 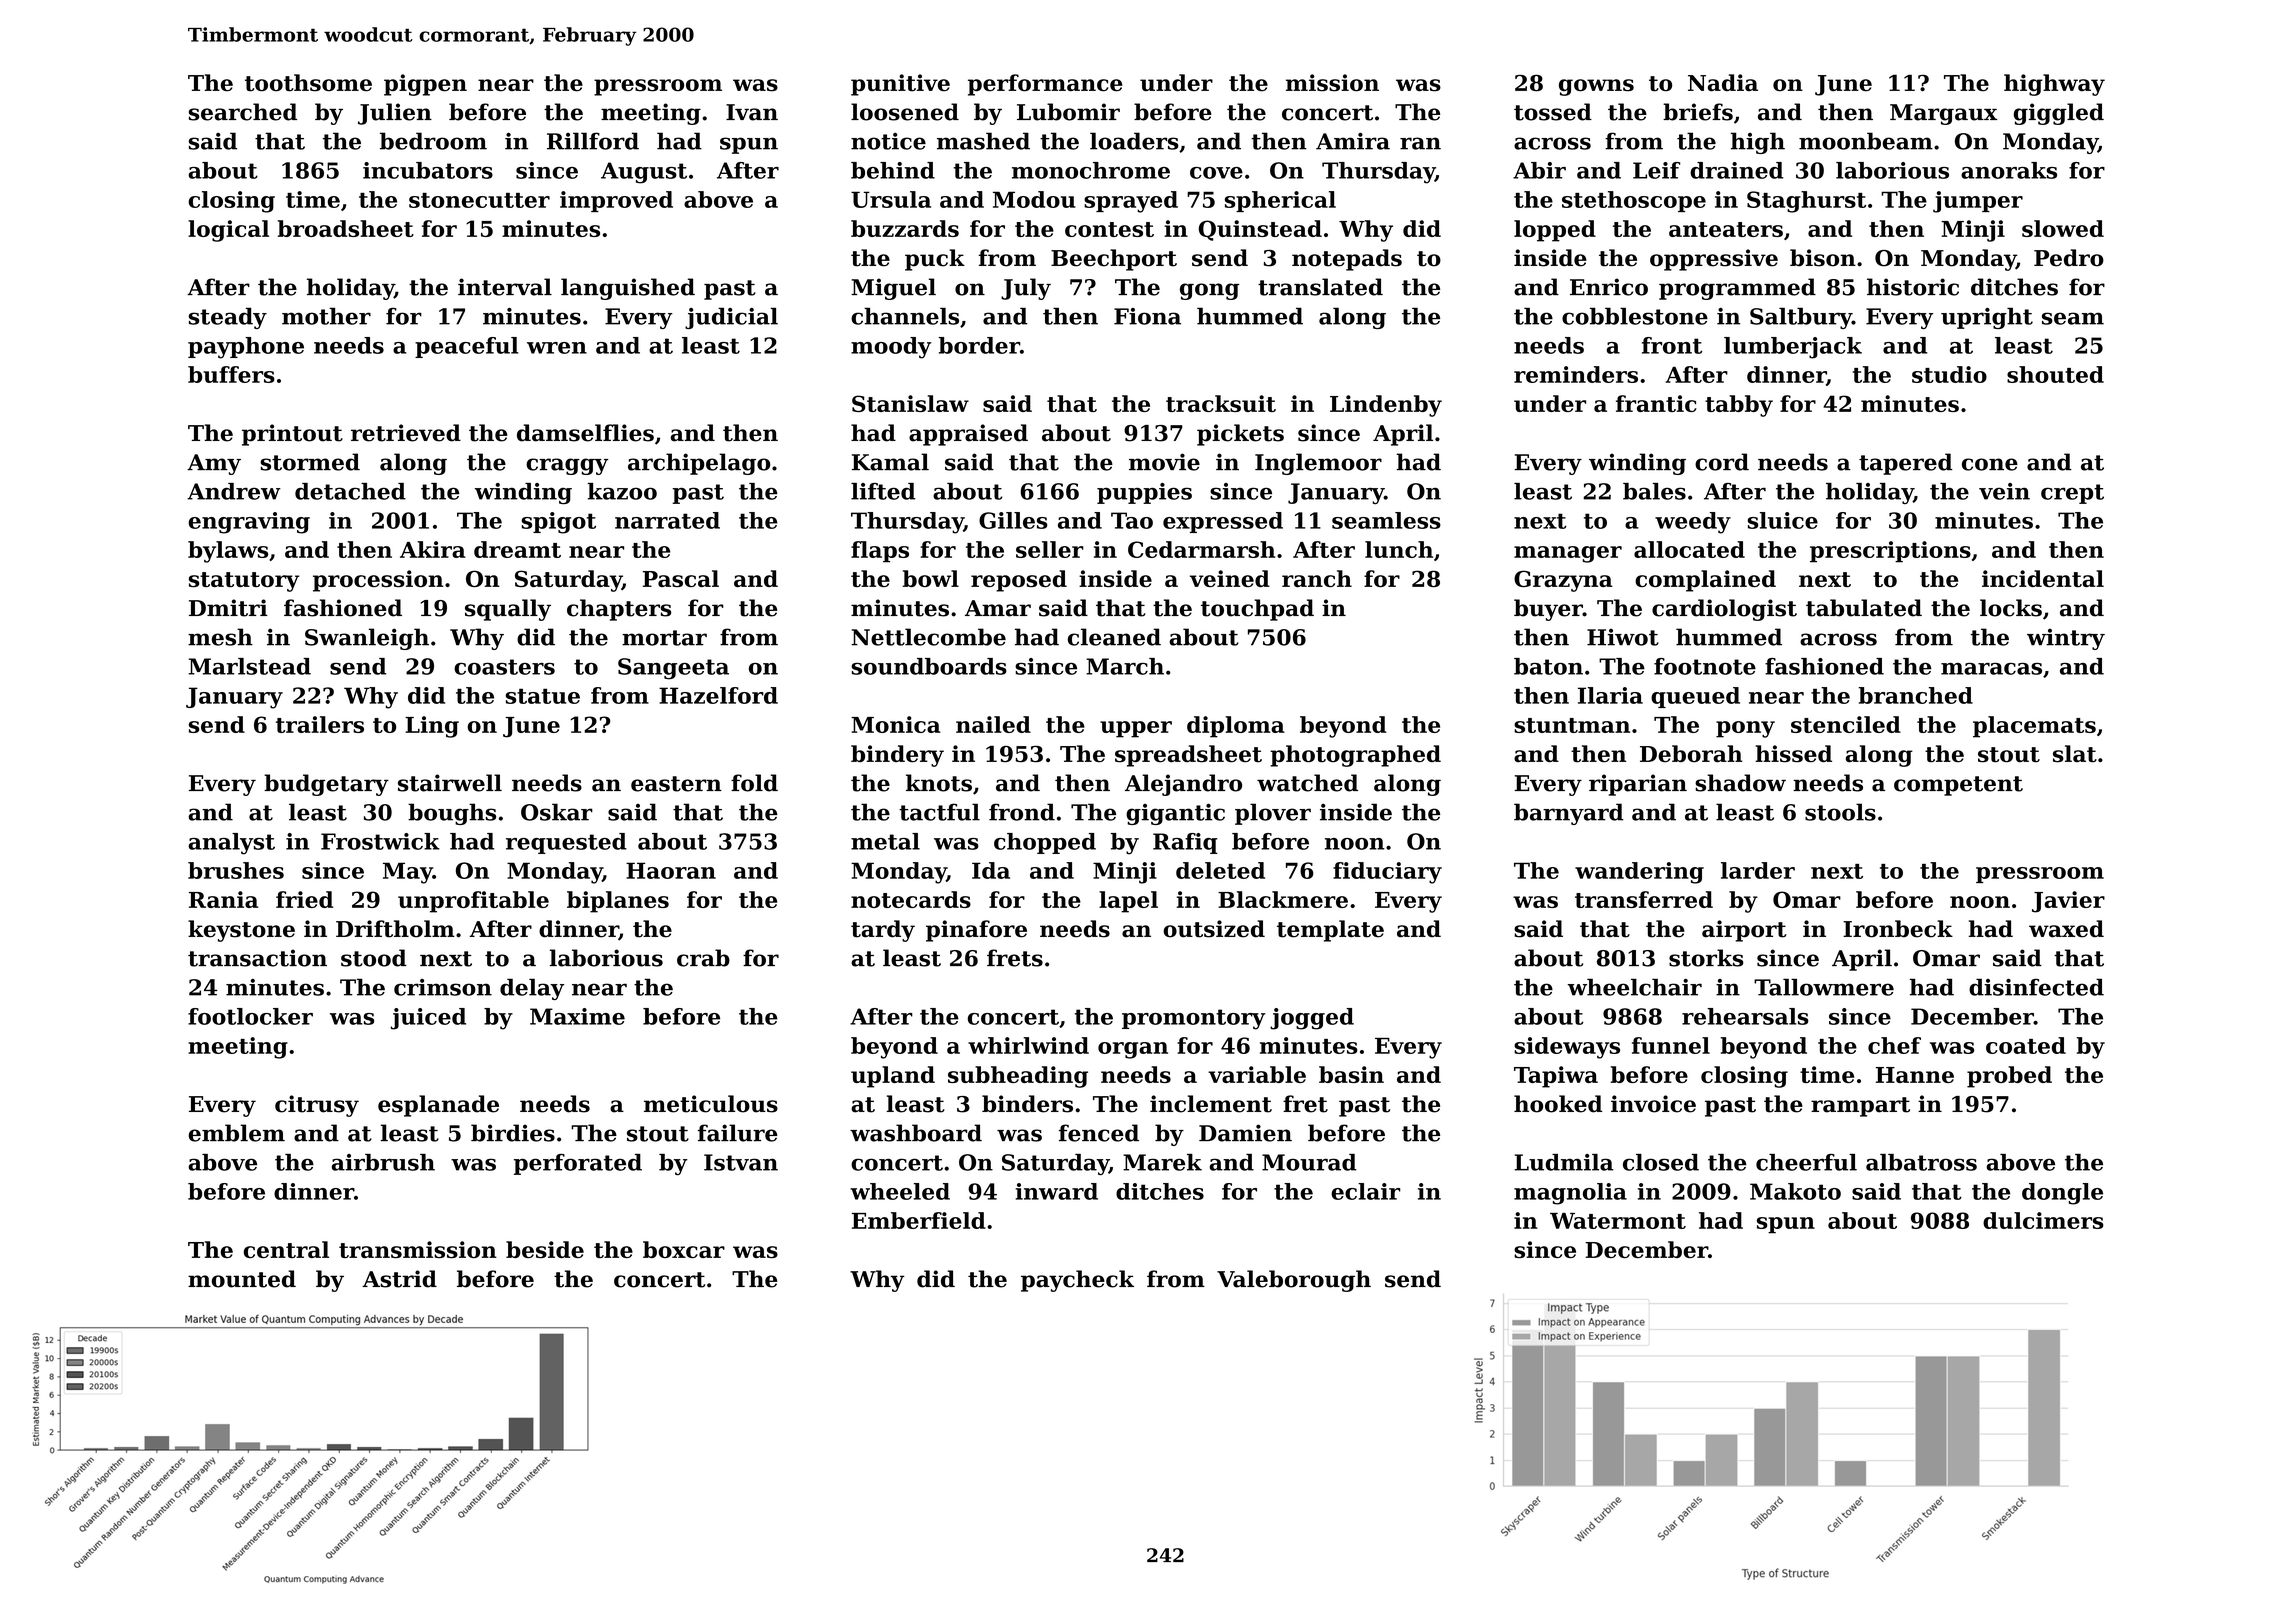 What do you see at coordinates (350, 491) in the document?
I see `detached` at bounding box center [350, 491].
